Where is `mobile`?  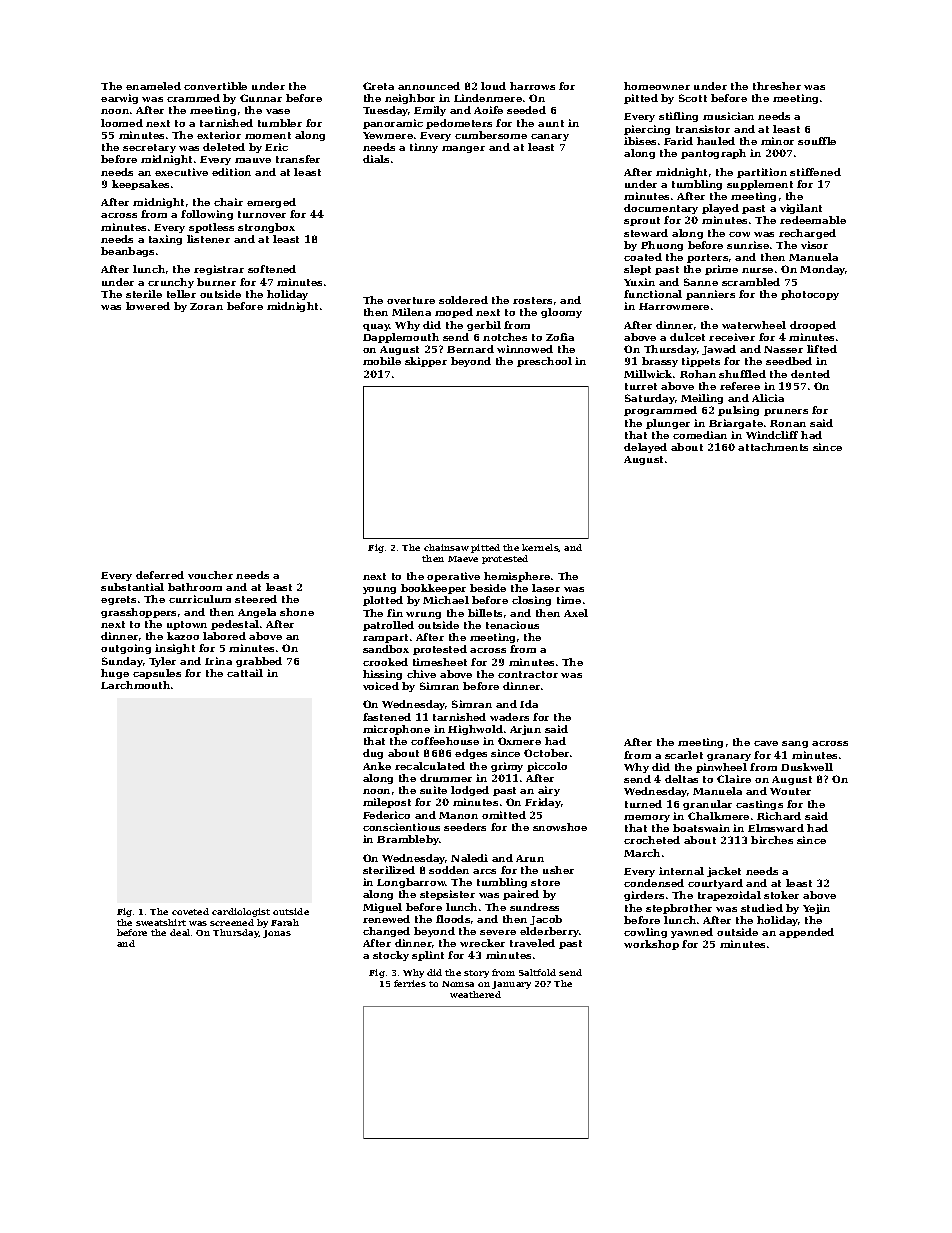
mobile is located at coordinates (382, 361).
